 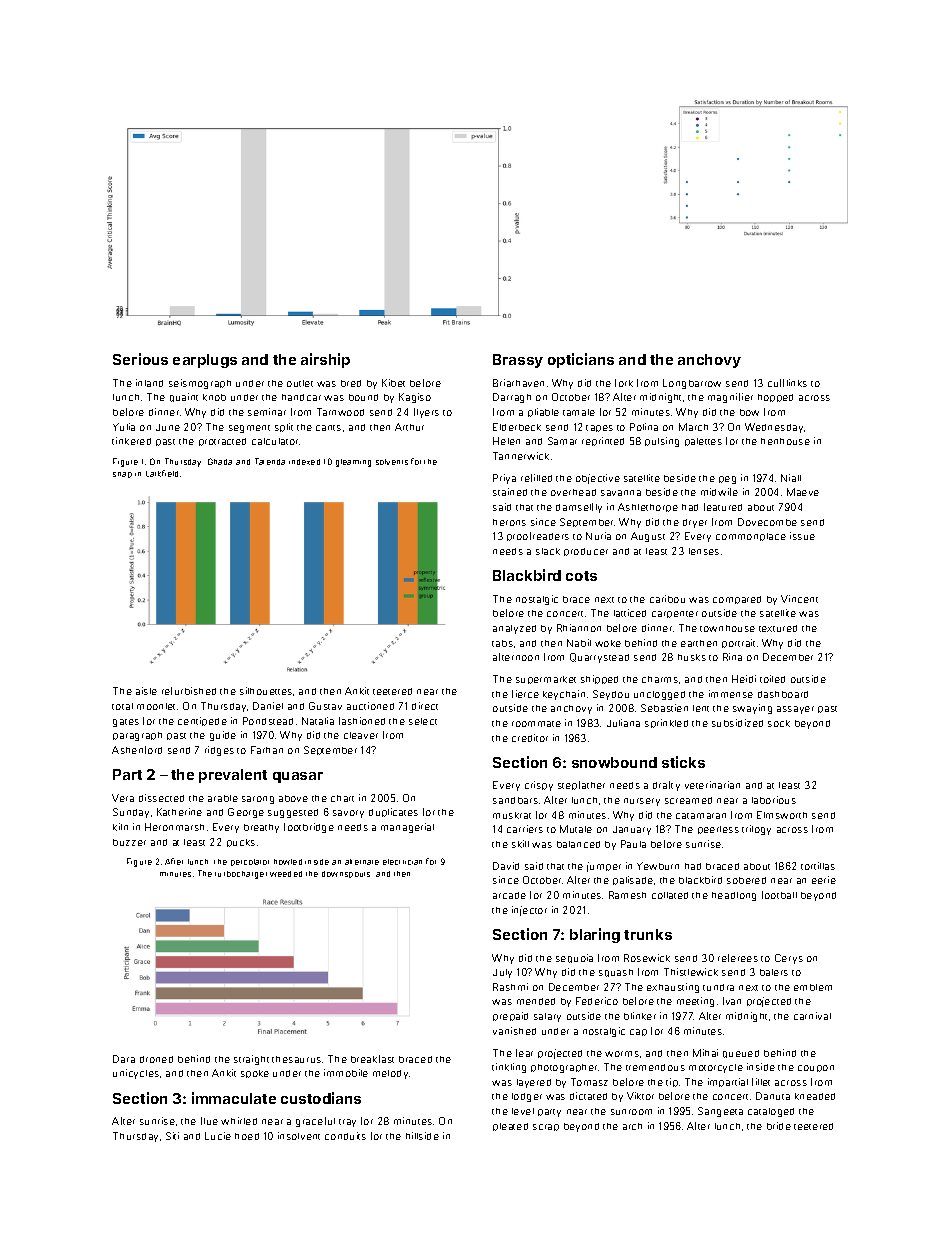 I want to click on direct, so click(x=425, y=706).
